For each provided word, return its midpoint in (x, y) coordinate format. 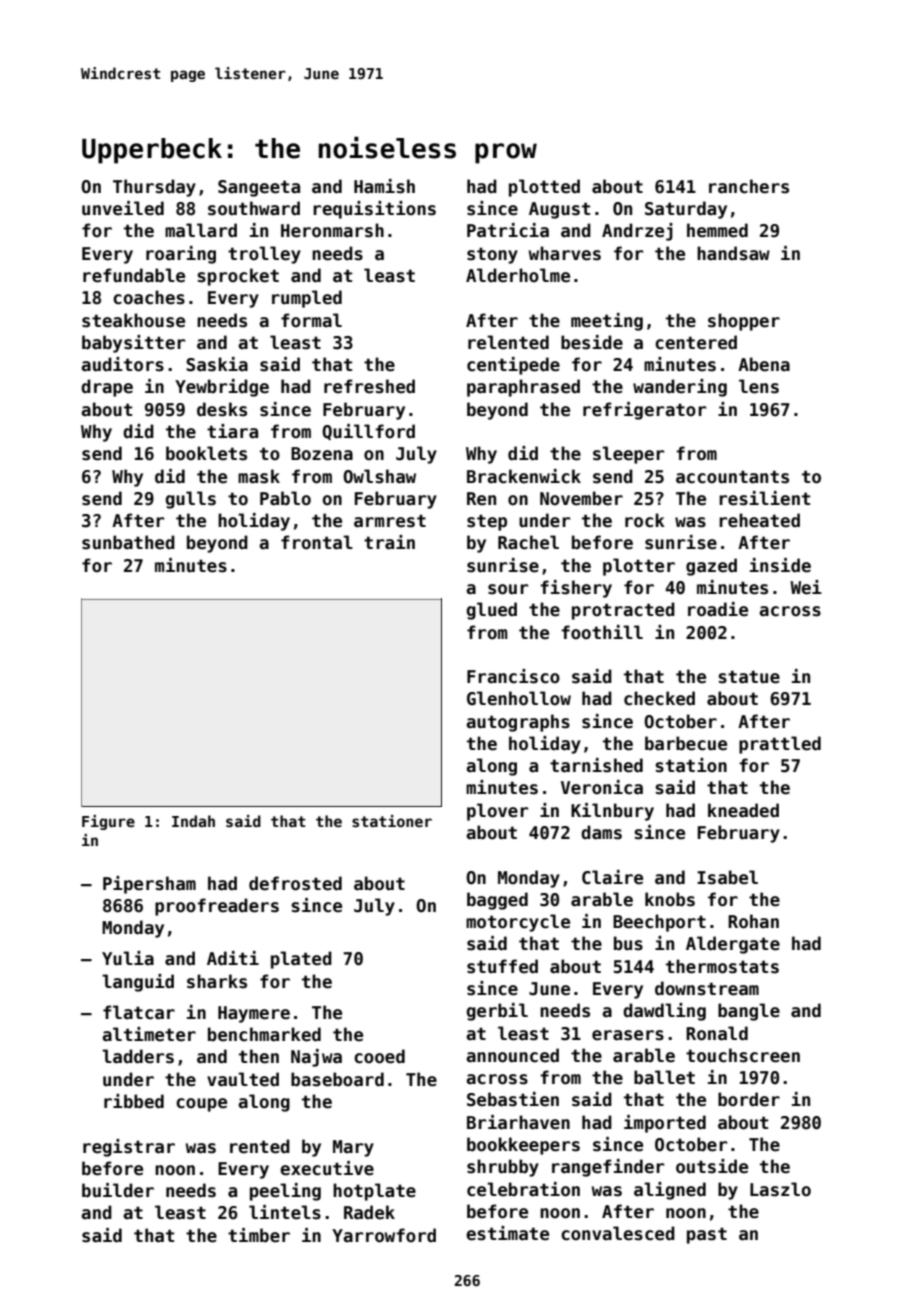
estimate (507, 1233)
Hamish (384, 186)
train (389, 542)
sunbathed (128, 542)
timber (259, 1235)
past (707, 1235)
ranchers (749, 186)
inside (780, 565)
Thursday (154, 188)
